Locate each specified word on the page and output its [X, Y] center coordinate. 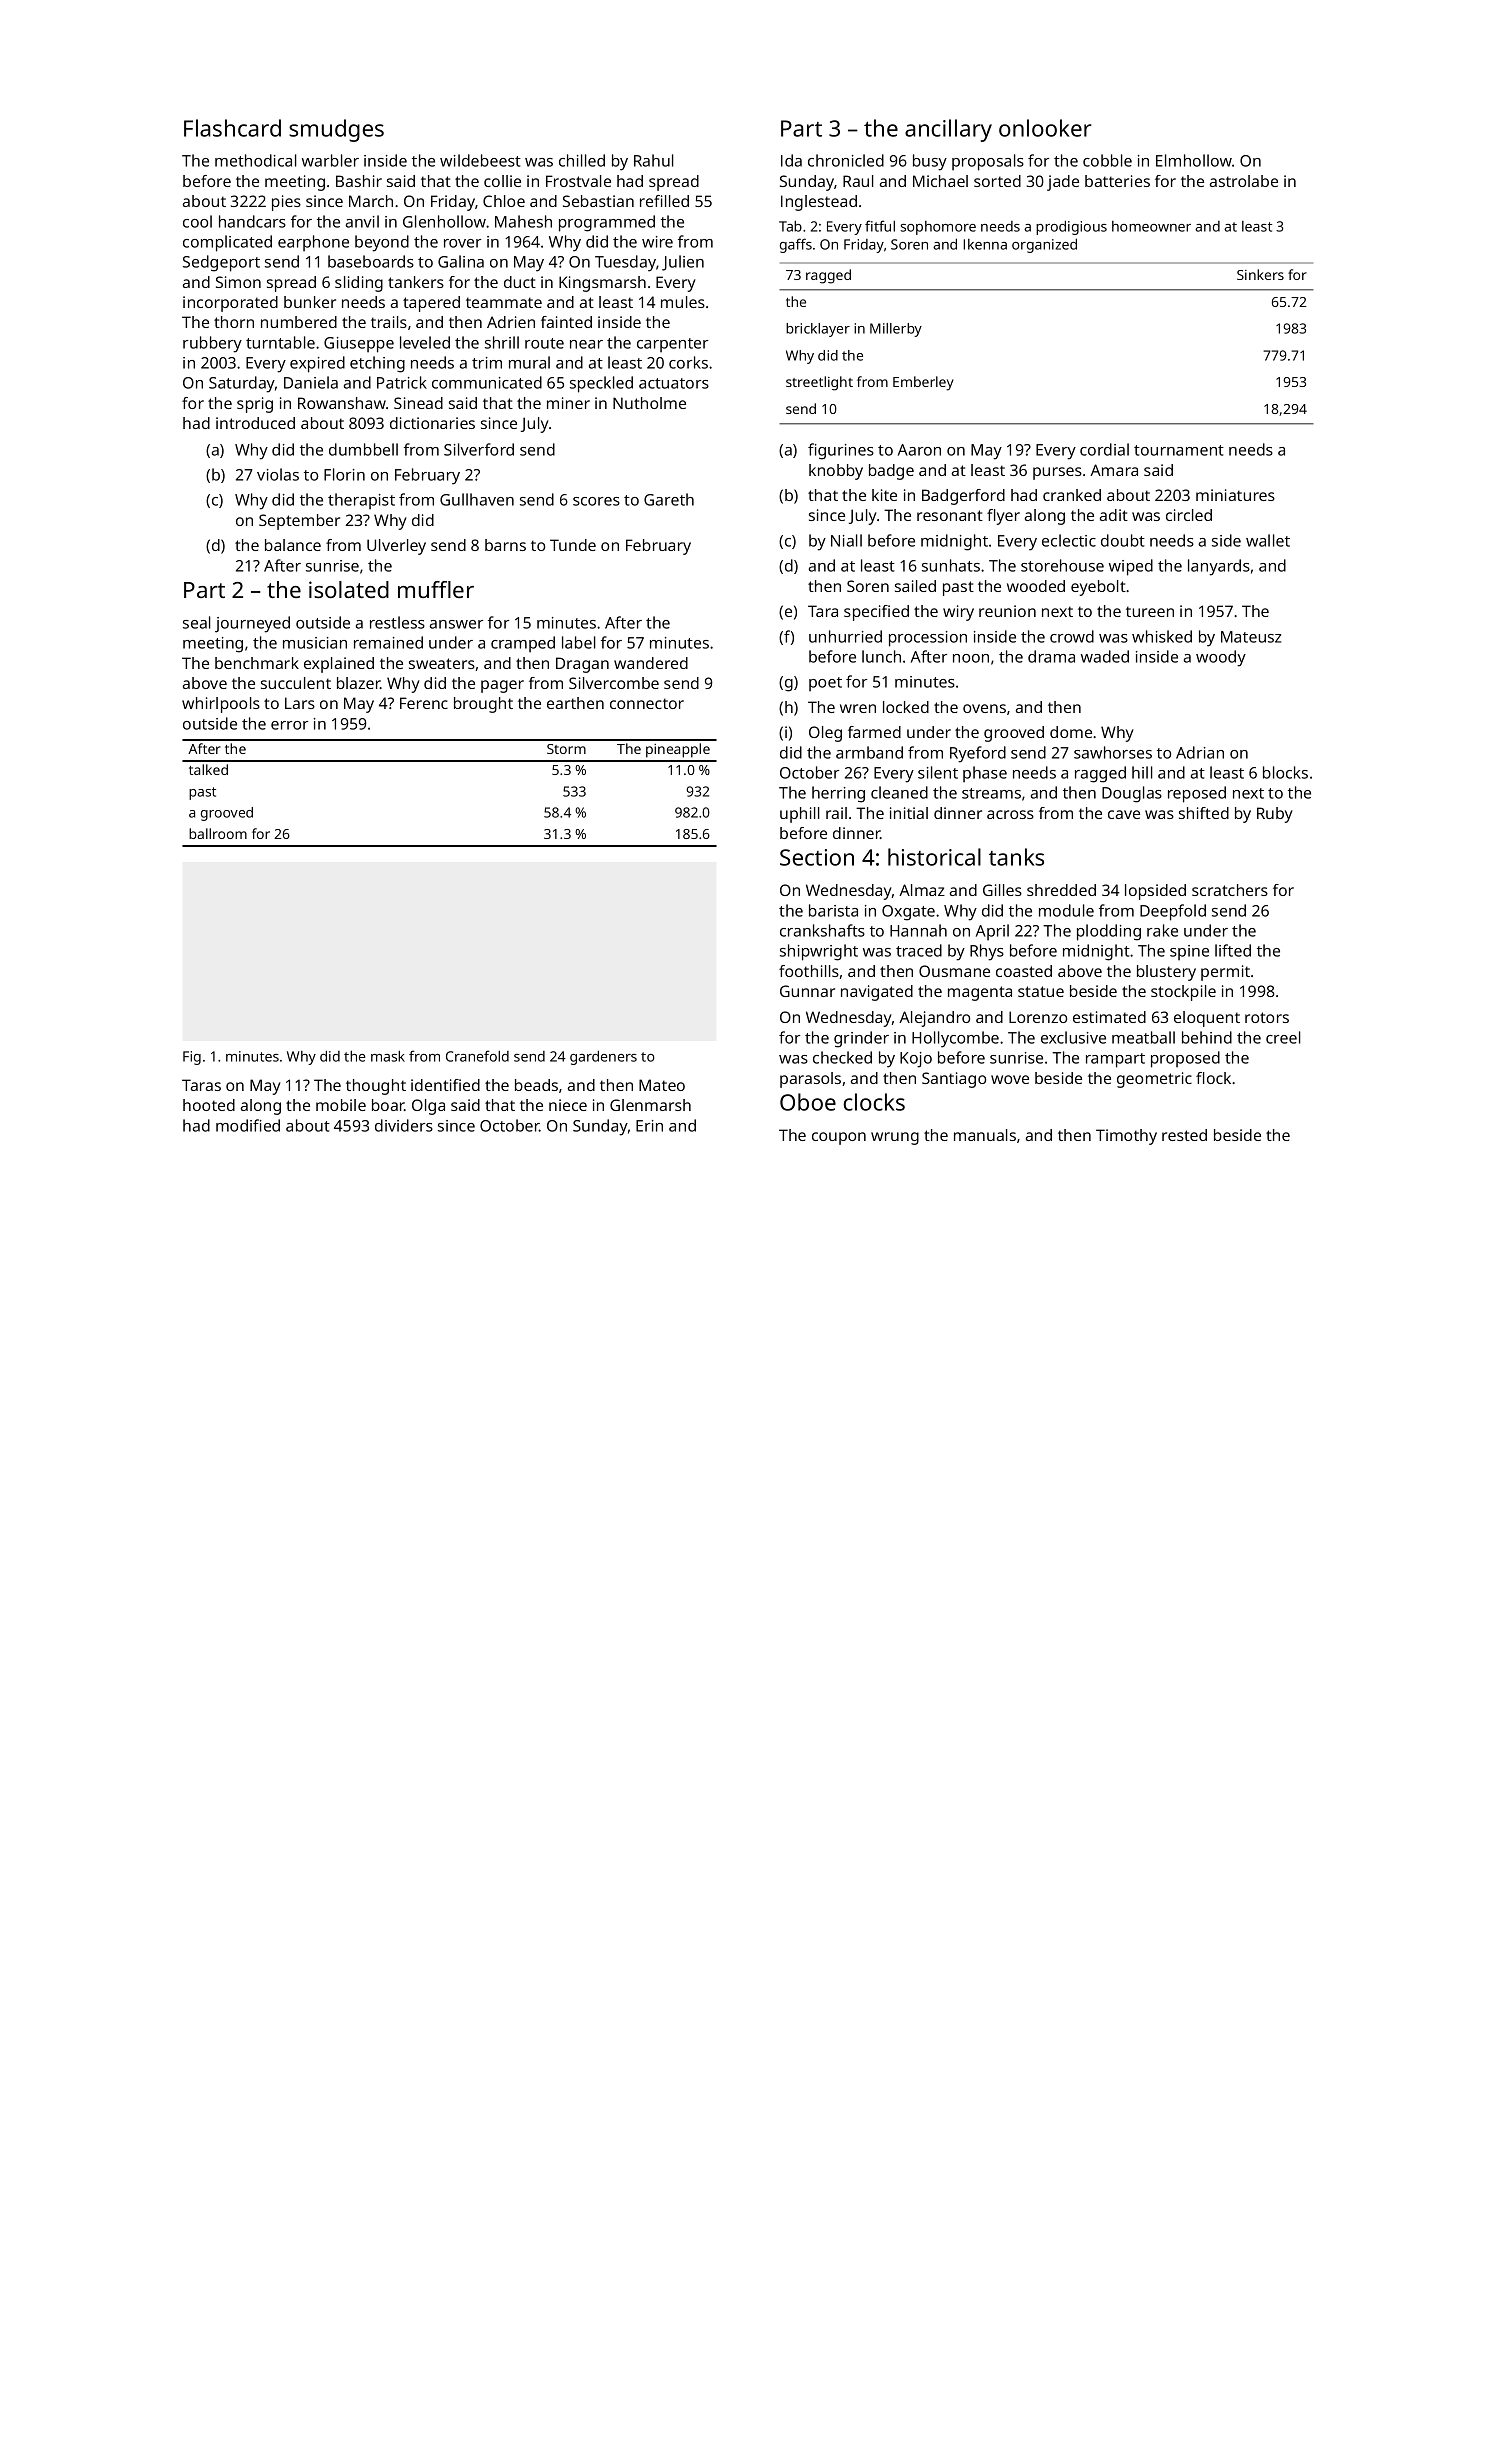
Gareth [669, 499]
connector [647, 703]
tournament [1179, 450]
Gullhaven [477, 499]
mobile [341, 1105]
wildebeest [480, 160]
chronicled [846, 160]
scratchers [1230, 890]
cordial [1104, 449]
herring [838, 794]
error [289, 725]
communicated [487, 382]
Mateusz [1251, 637]
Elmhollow [1194, 160]
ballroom [218, 833]
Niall [846, 540]
